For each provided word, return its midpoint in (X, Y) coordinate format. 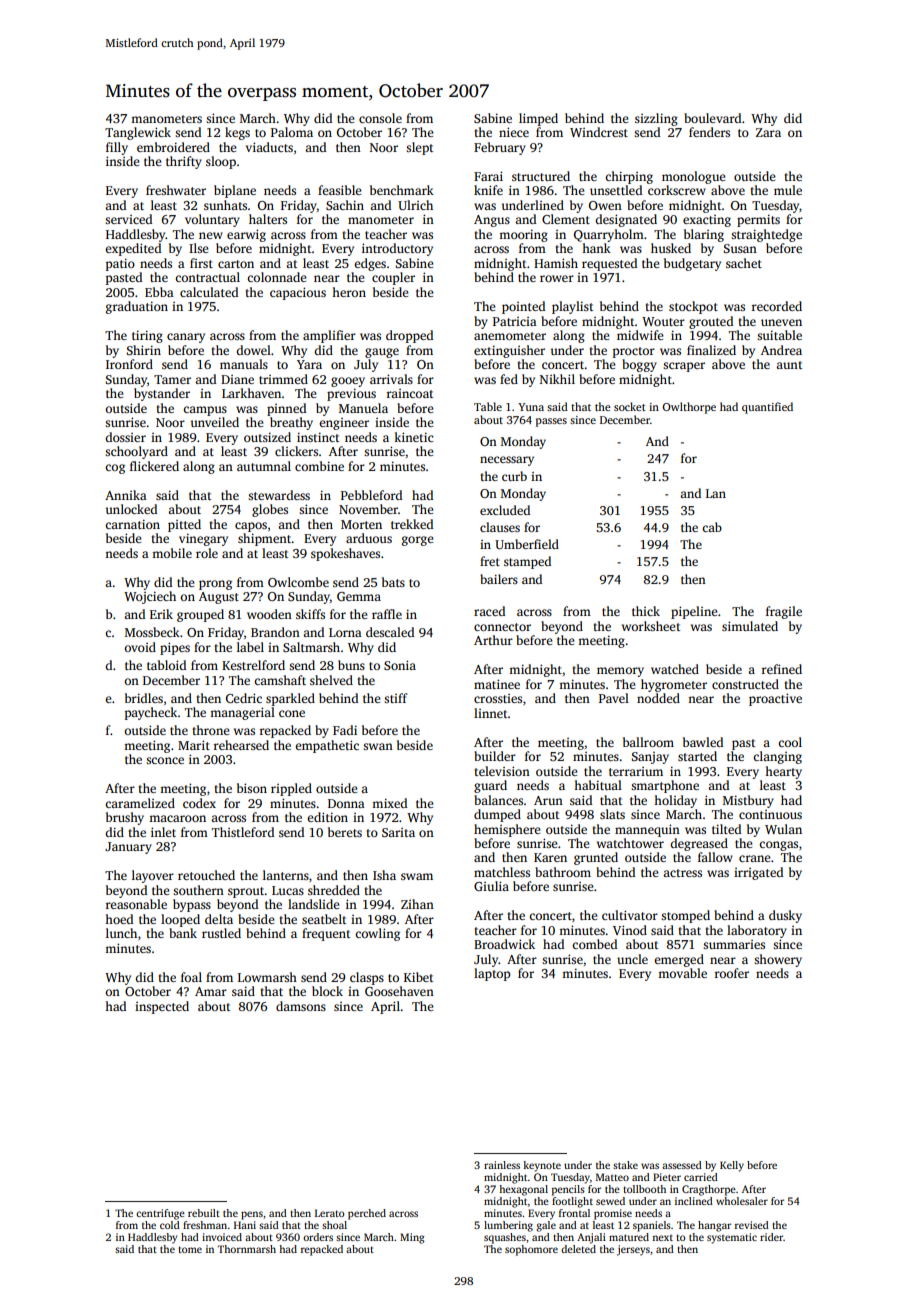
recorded (776, 306)
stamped (527, 562)
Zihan (417, 904)
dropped (409, 336)
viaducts (269, 147)
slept (419, 148)
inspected (162, 1007)
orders (318, 1237)
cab (712, 527)
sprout (246, 892)
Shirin (144, 350)
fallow (715, 857)
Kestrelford (253, 665)
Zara (768, 132)
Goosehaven (399, 991)
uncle (632, 959)
